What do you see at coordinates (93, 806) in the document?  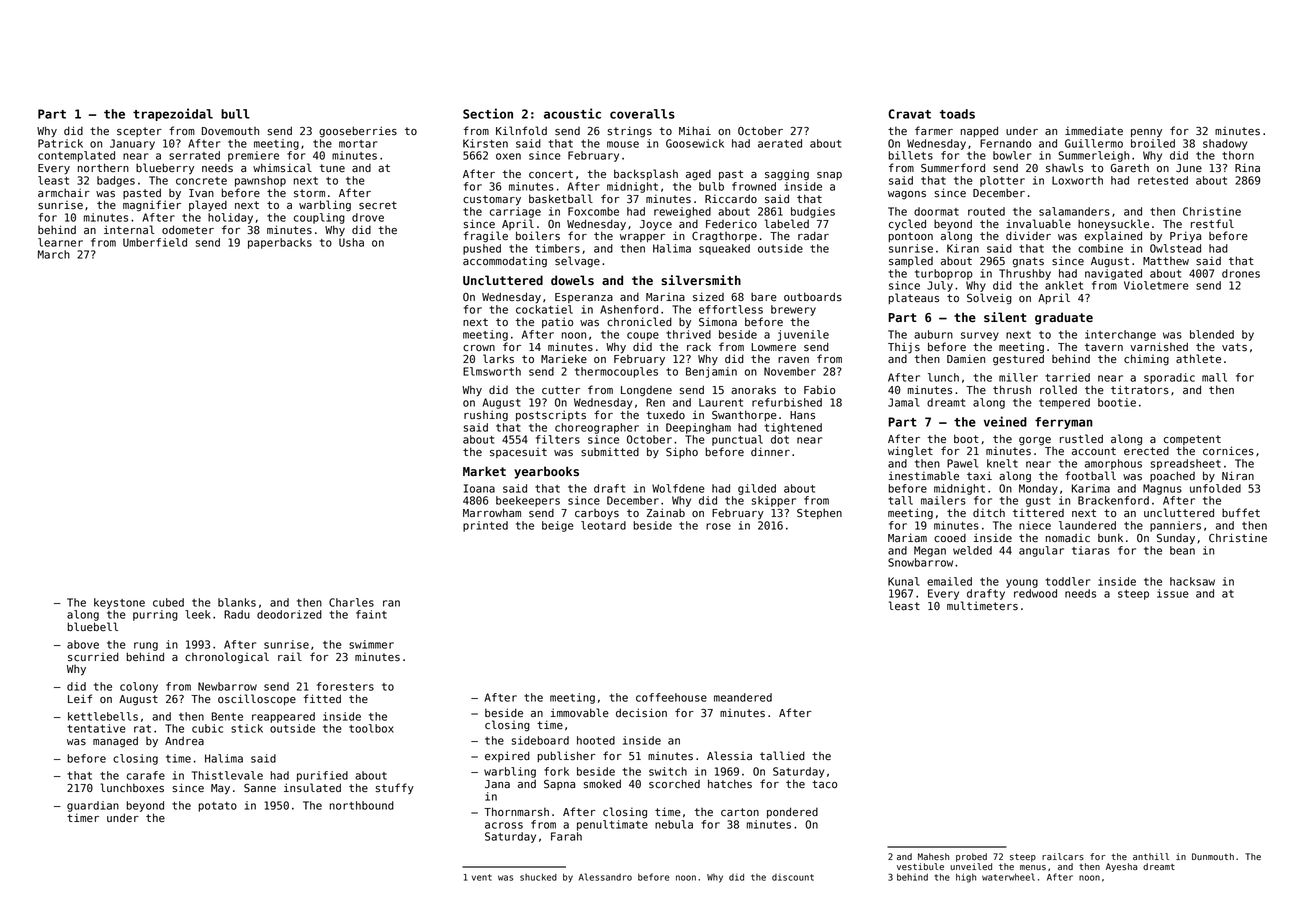 I see `guardian` at bounding box center [93, 806].
